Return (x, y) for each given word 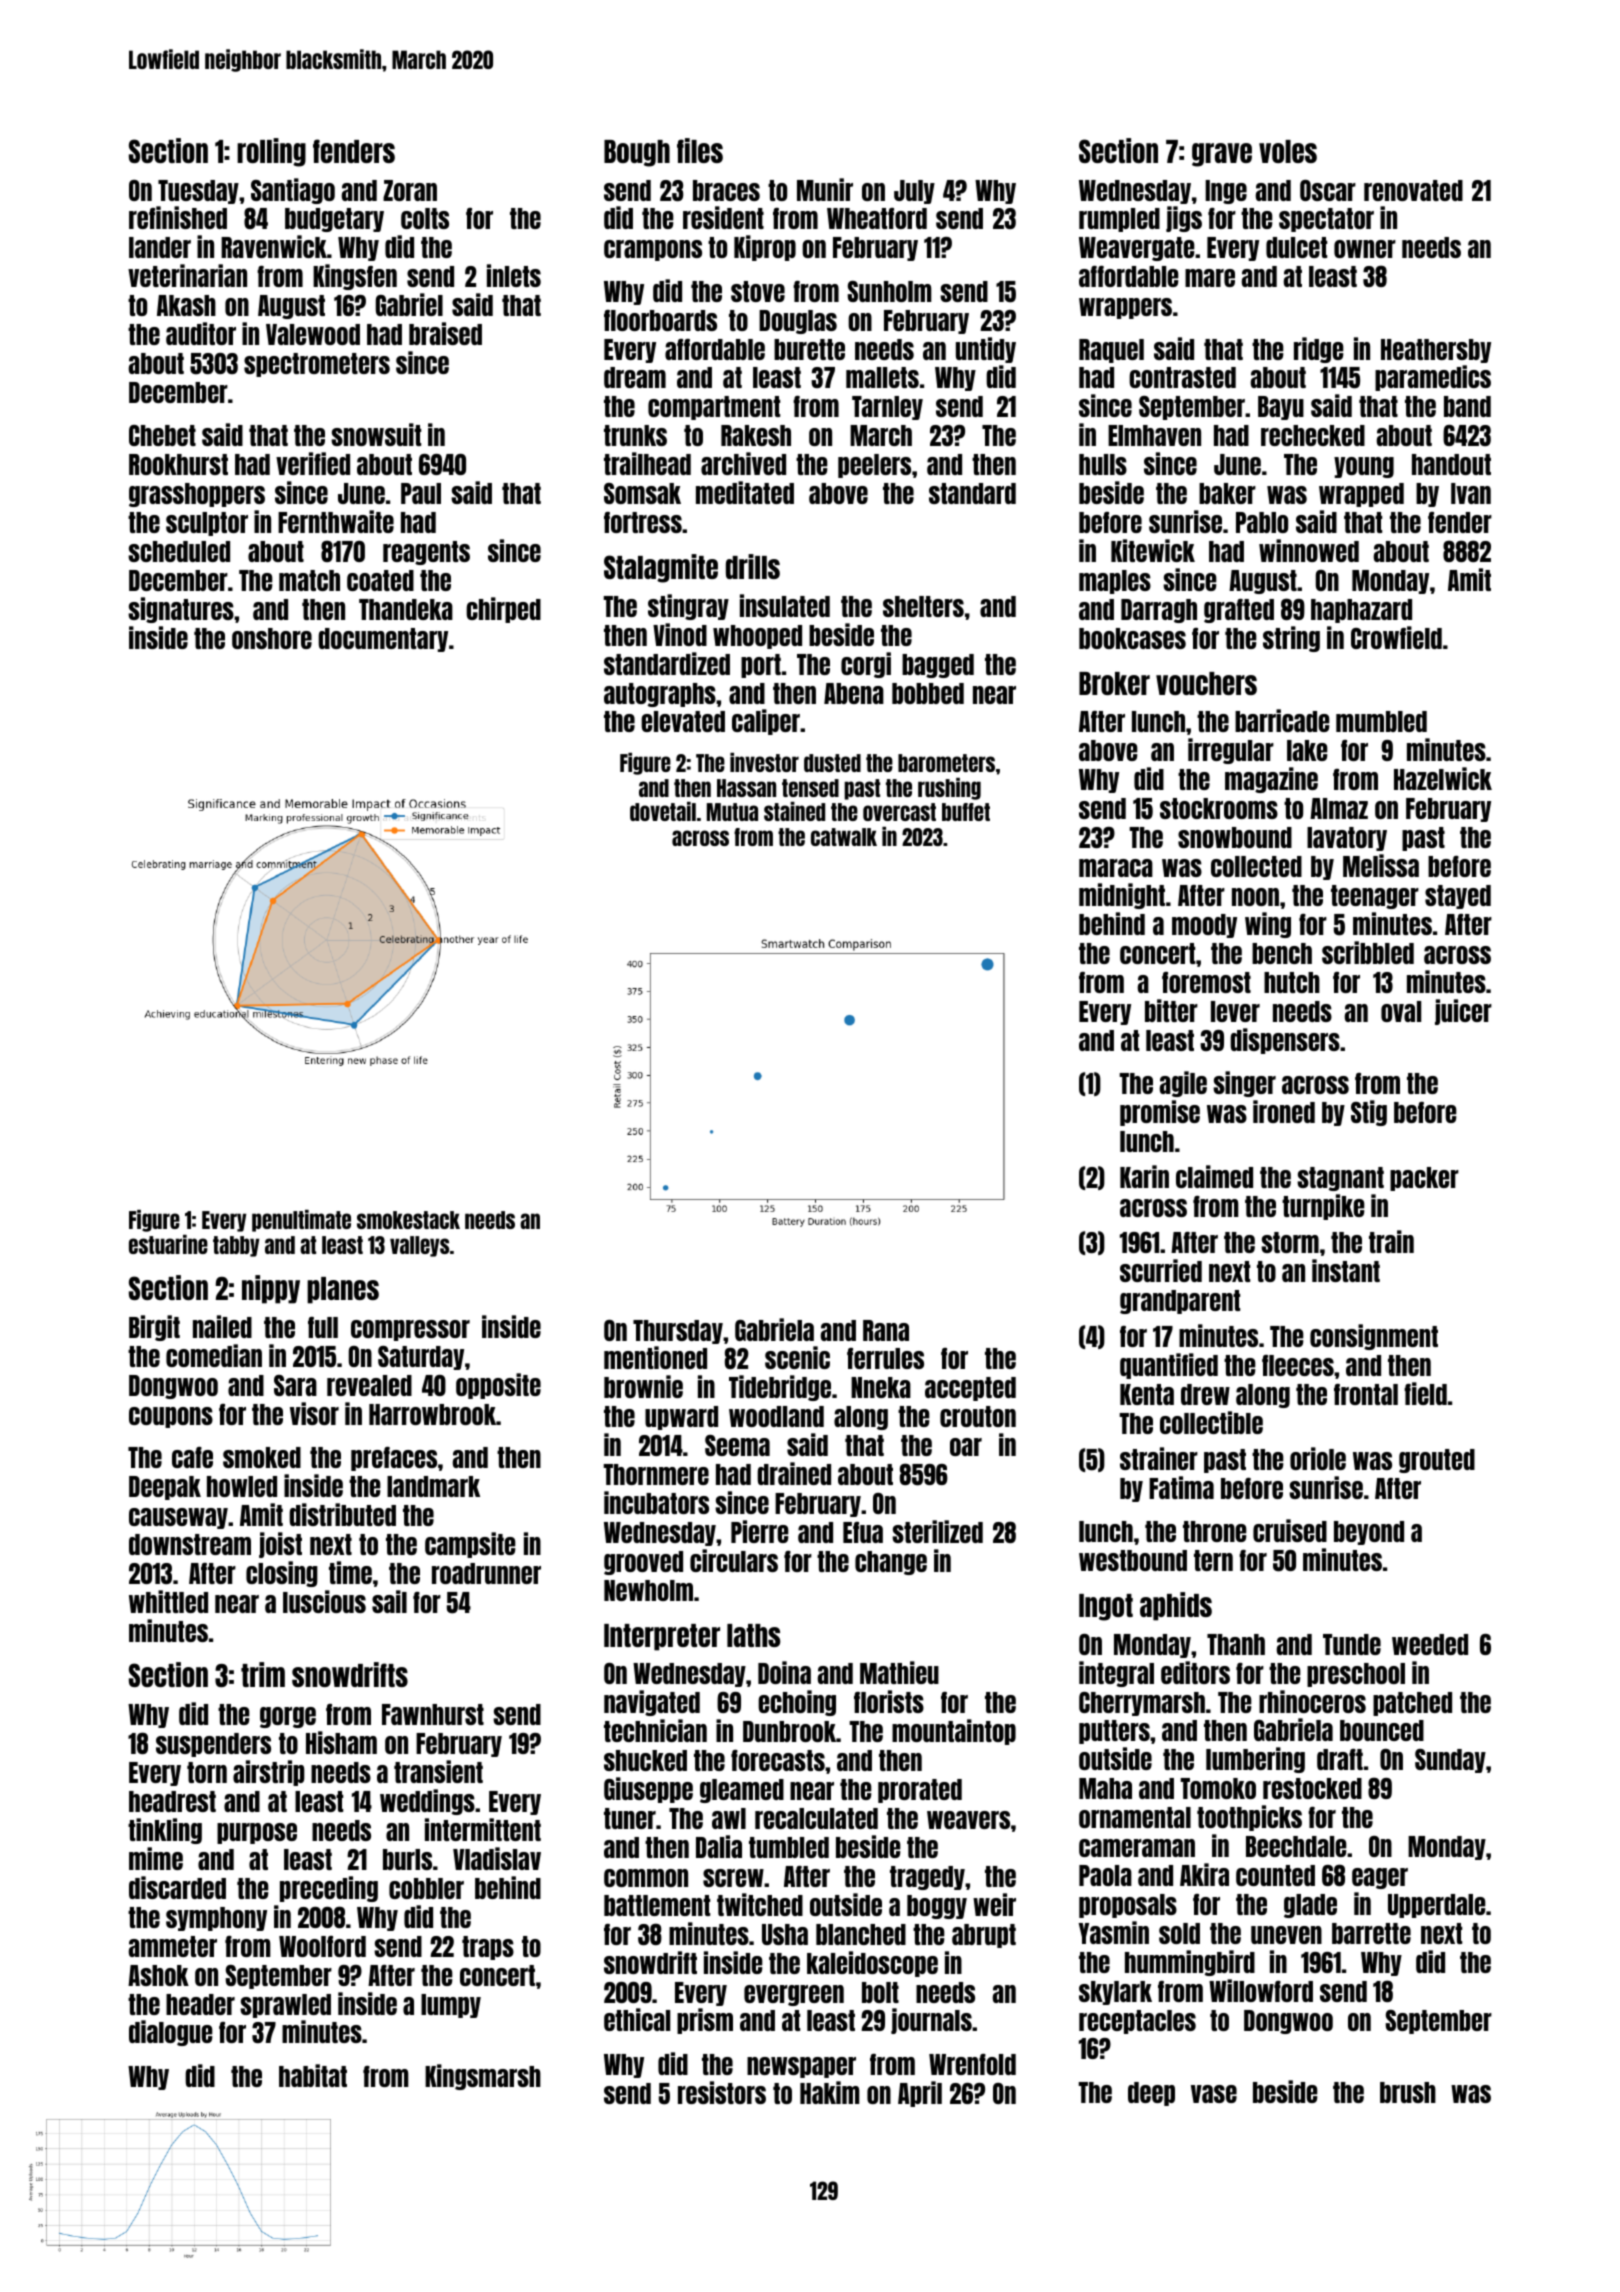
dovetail (663, 811)
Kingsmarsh (483, 2077)
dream (635, 377)
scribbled (1368, 952)
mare (1210, 278)
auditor (201, 333)
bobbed (928, 693)
